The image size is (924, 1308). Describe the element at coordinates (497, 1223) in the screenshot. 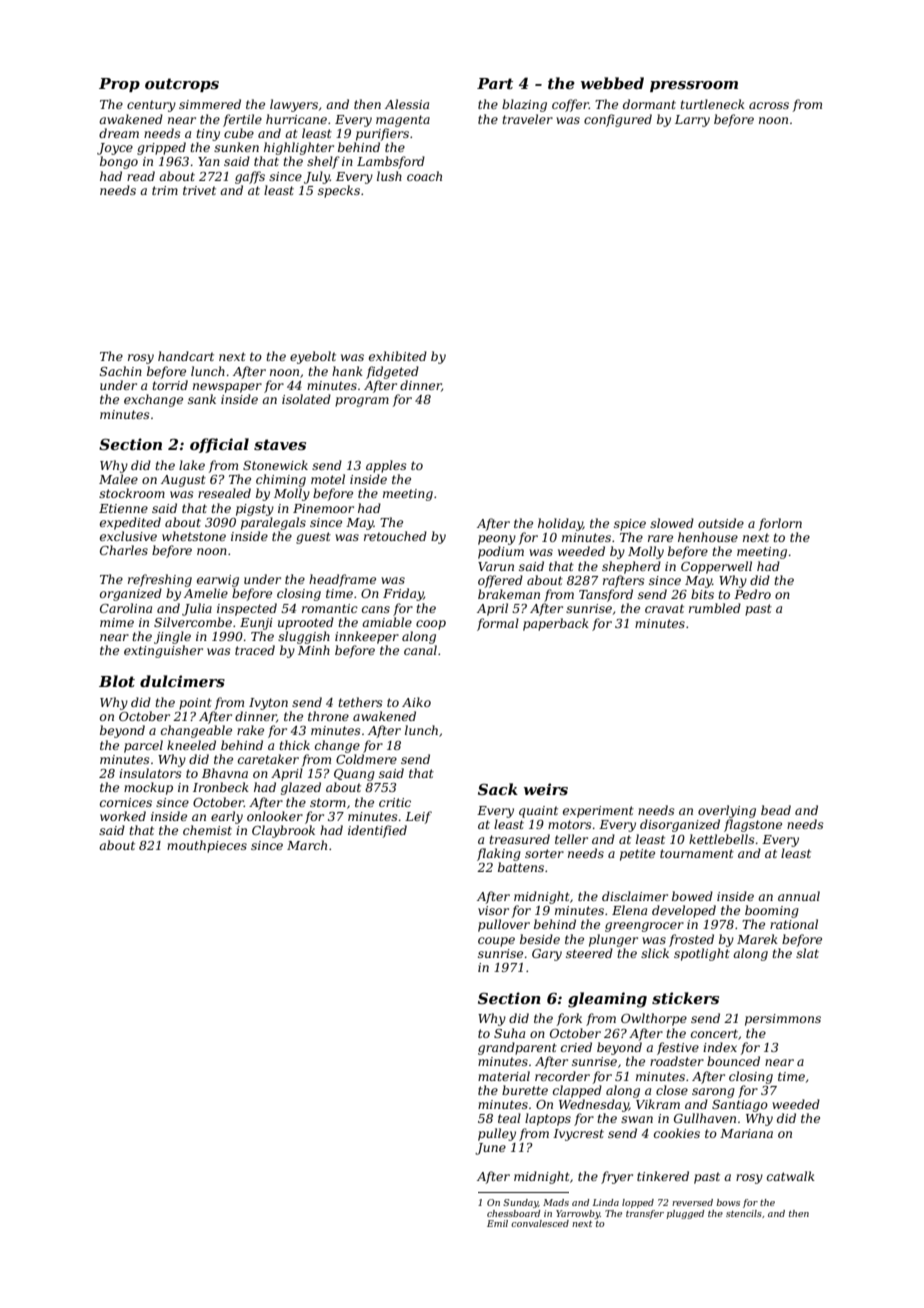

I see `Emil` at that location.
